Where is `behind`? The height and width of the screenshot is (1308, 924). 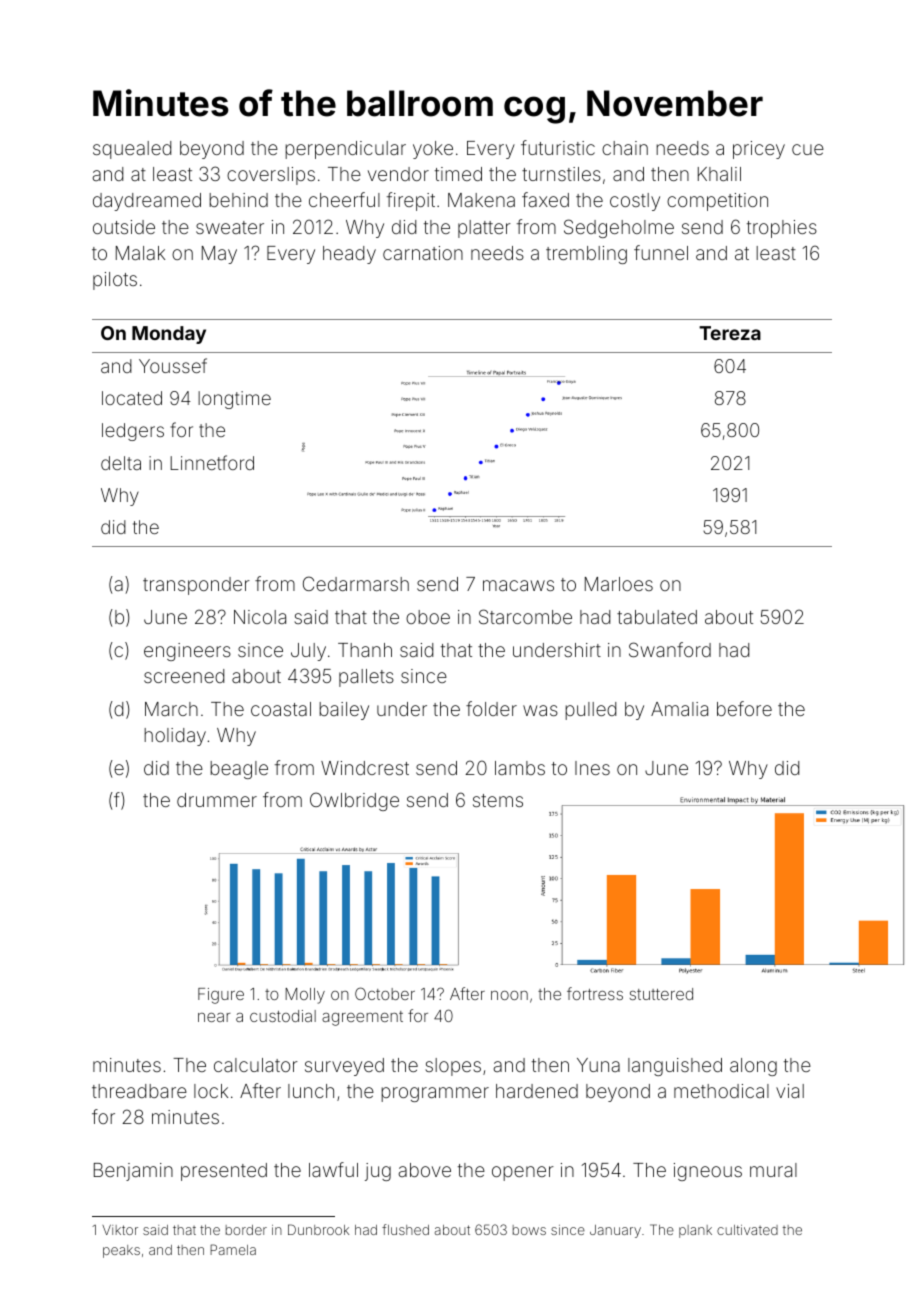
behind is located at coordinates (238, 200).
